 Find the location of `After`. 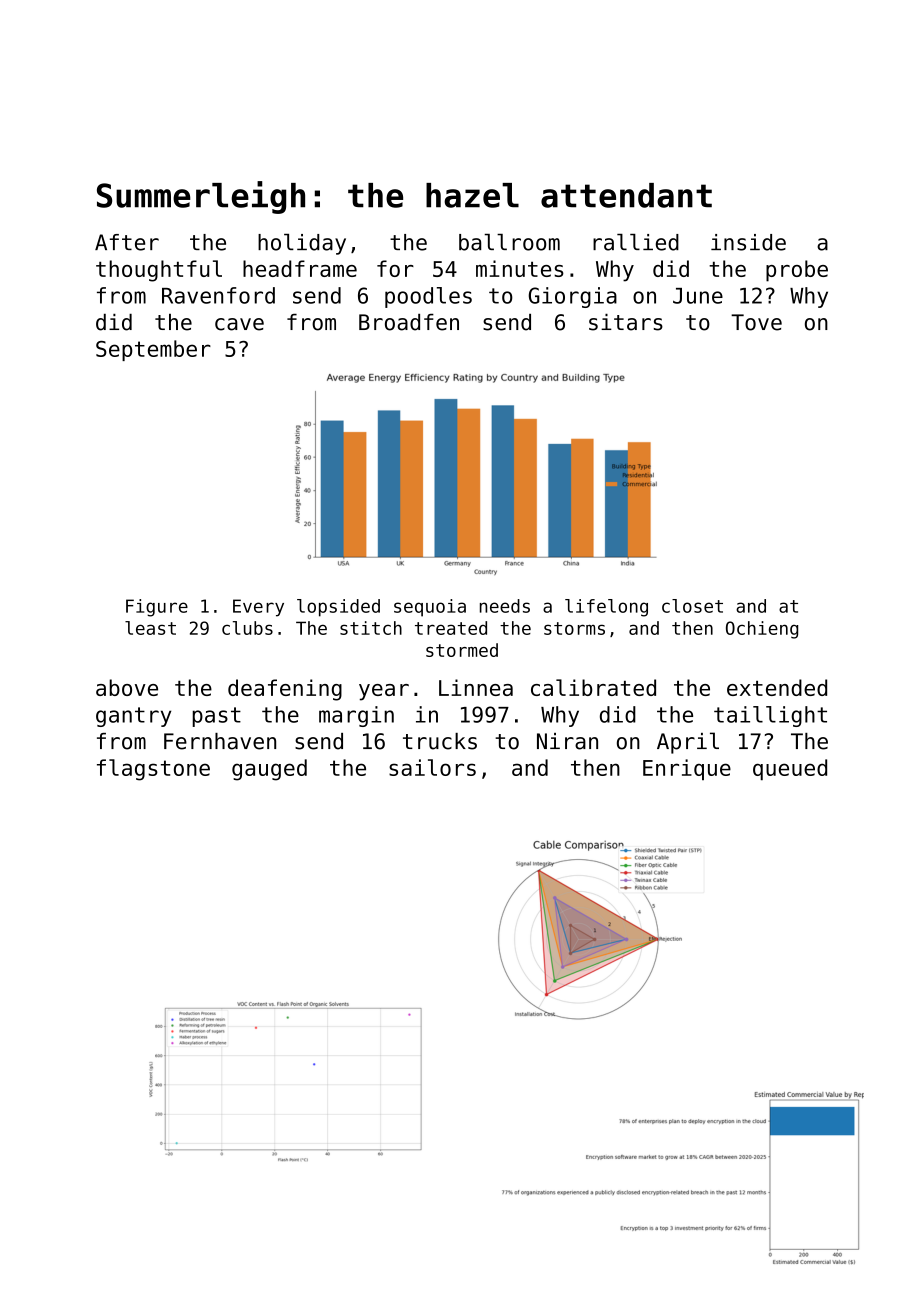

After is located at coordinates (127, 242).
